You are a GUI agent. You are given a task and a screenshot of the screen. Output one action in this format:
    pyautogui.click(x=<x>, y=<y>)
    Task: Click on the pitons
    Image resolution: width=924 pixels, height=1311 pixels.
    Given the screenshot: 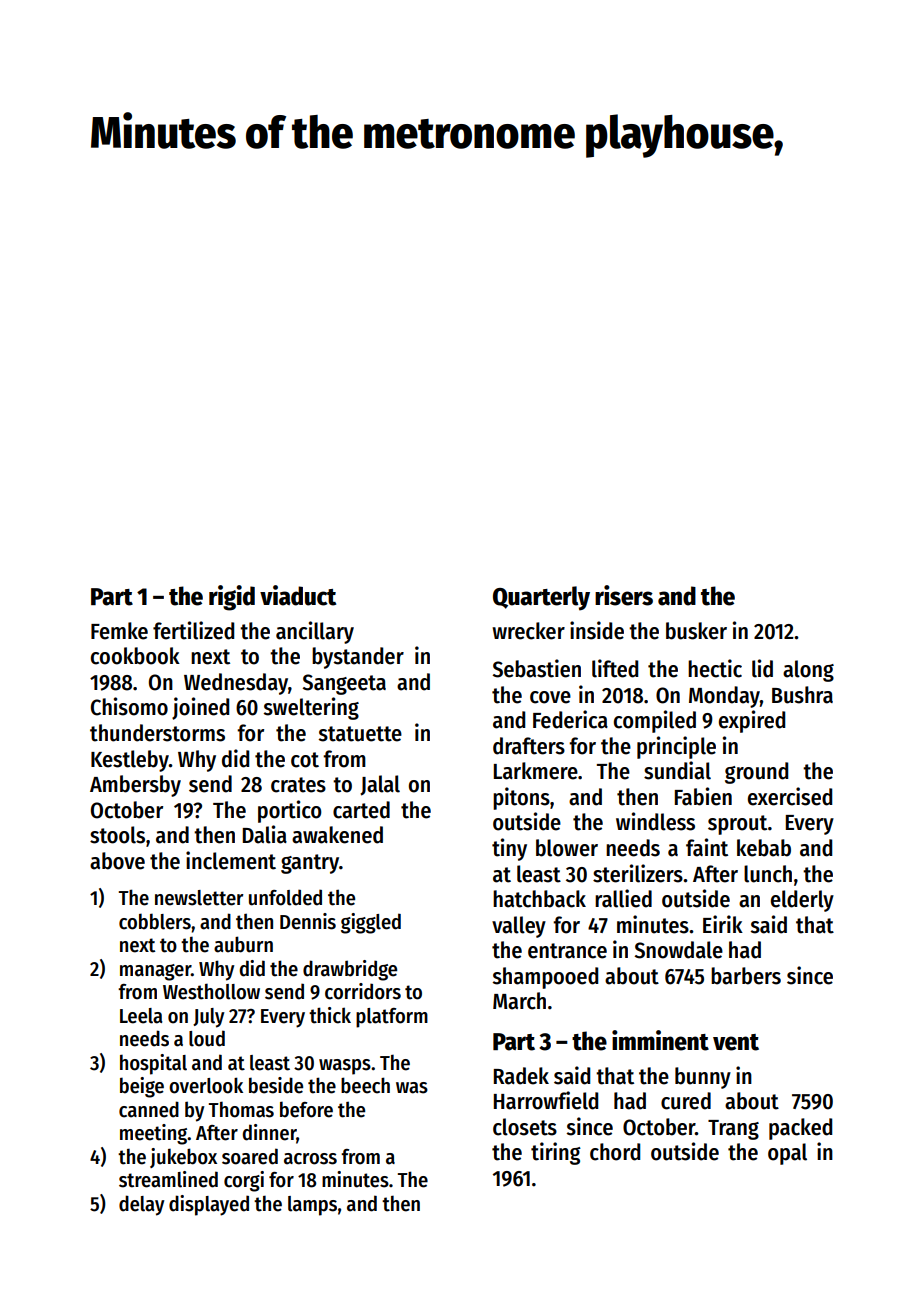 What is the action you would take?
    pyautogui.click(x=521, y=798)
